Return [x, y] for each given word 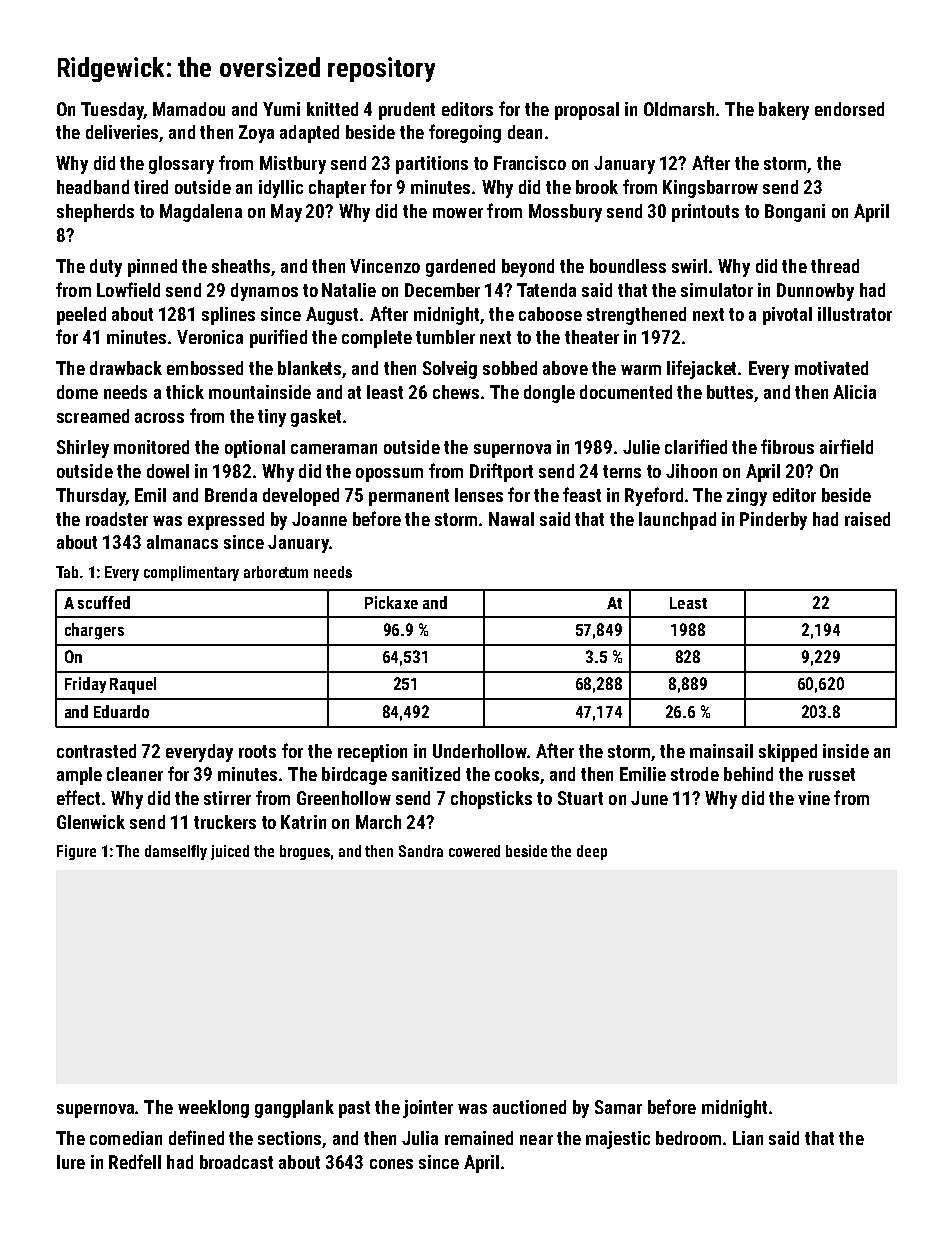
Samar [618, 1107]
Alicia [854, 392]
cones [391, 1164]
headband [93, 187]
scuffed [104, 602]
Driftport [501, 472]
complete [377, 339]
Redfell [135, 1161]
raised [867, 519]
